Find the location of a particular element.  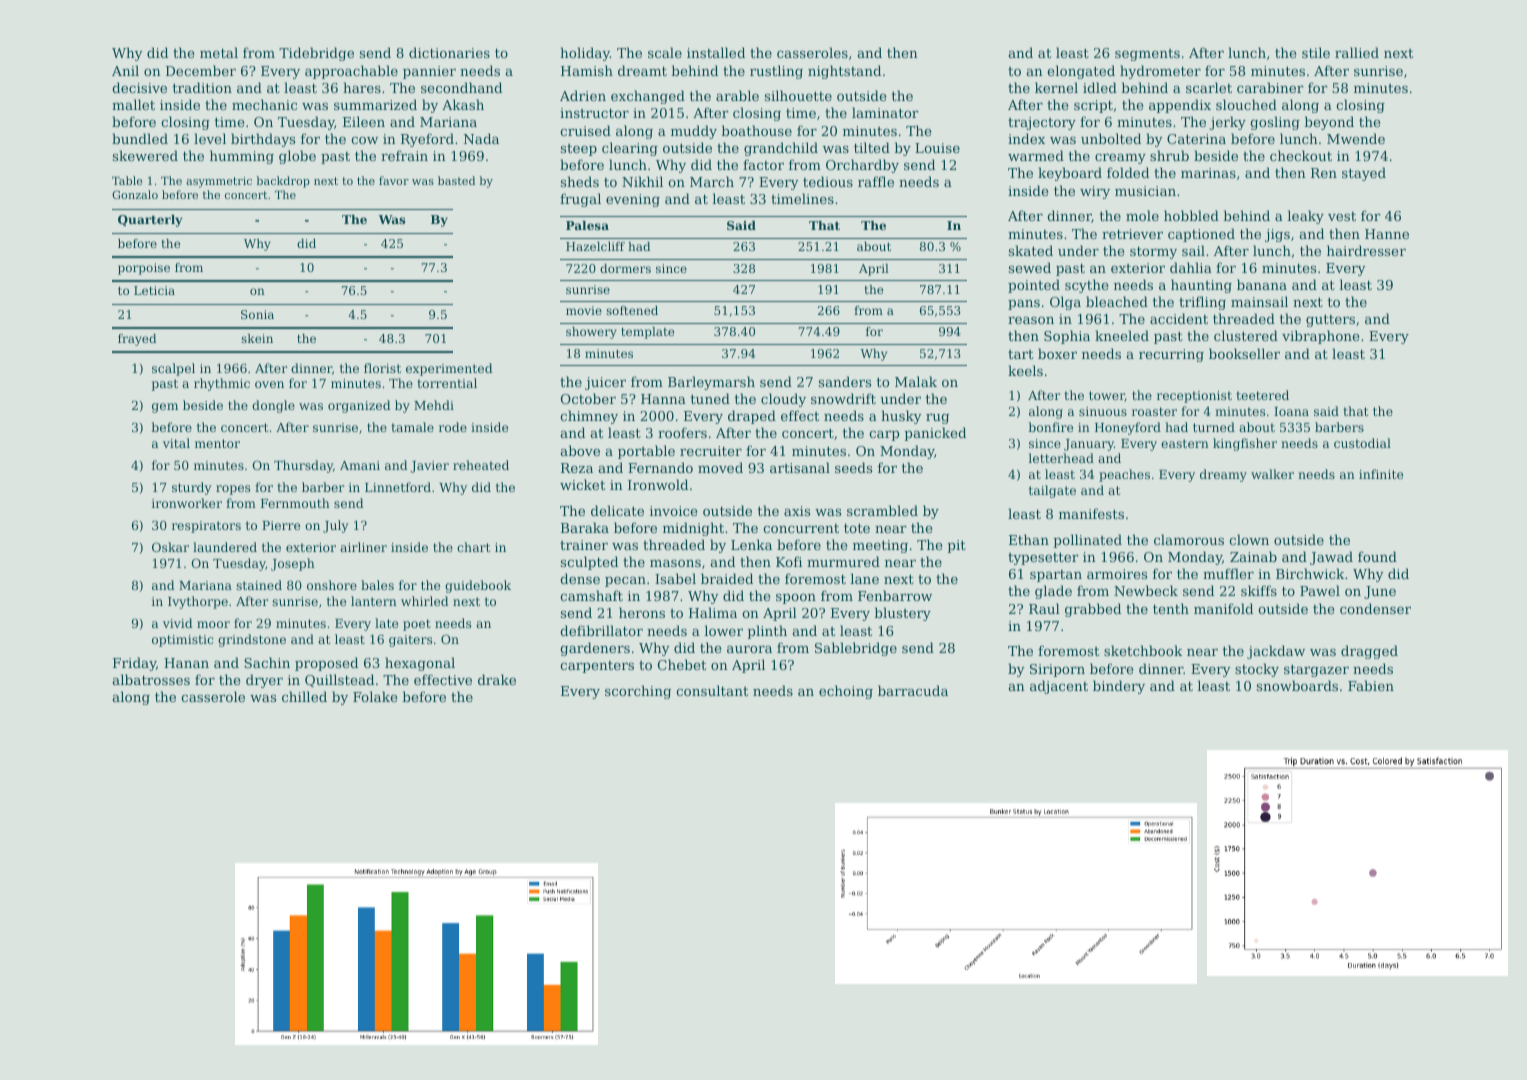

Chebet is located at coordinates (682, 664).
